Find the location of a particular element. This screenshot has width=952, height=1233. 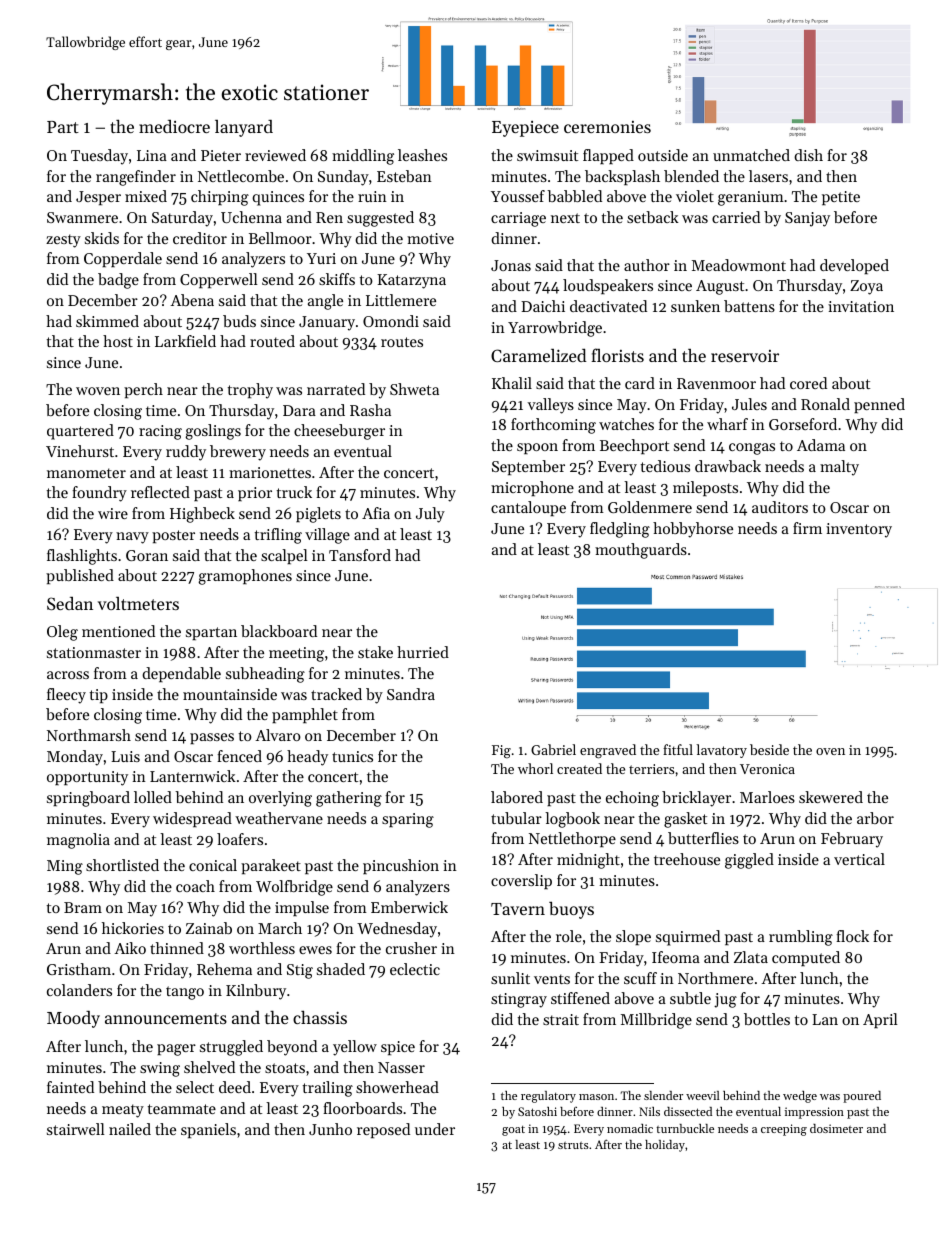

rumbling is located at coordinates (801, 938).
